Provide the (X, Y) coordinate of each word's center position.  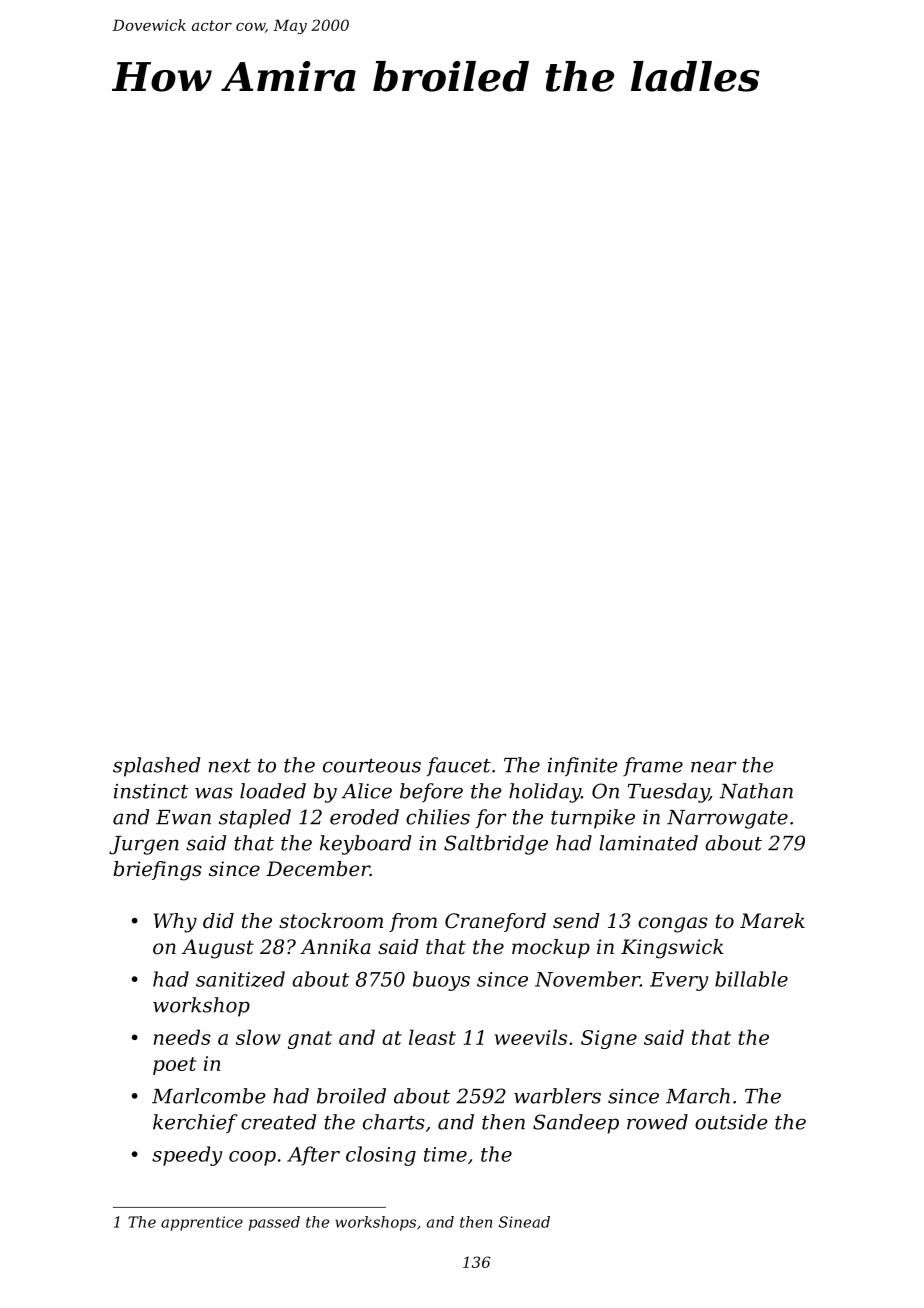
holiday (545, 793)
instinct (151, 791)
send (576, 921)
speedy (187, 1156)
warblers (557, 1096)
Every (679, 981)
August (218, 949)
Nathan (756, 791)
